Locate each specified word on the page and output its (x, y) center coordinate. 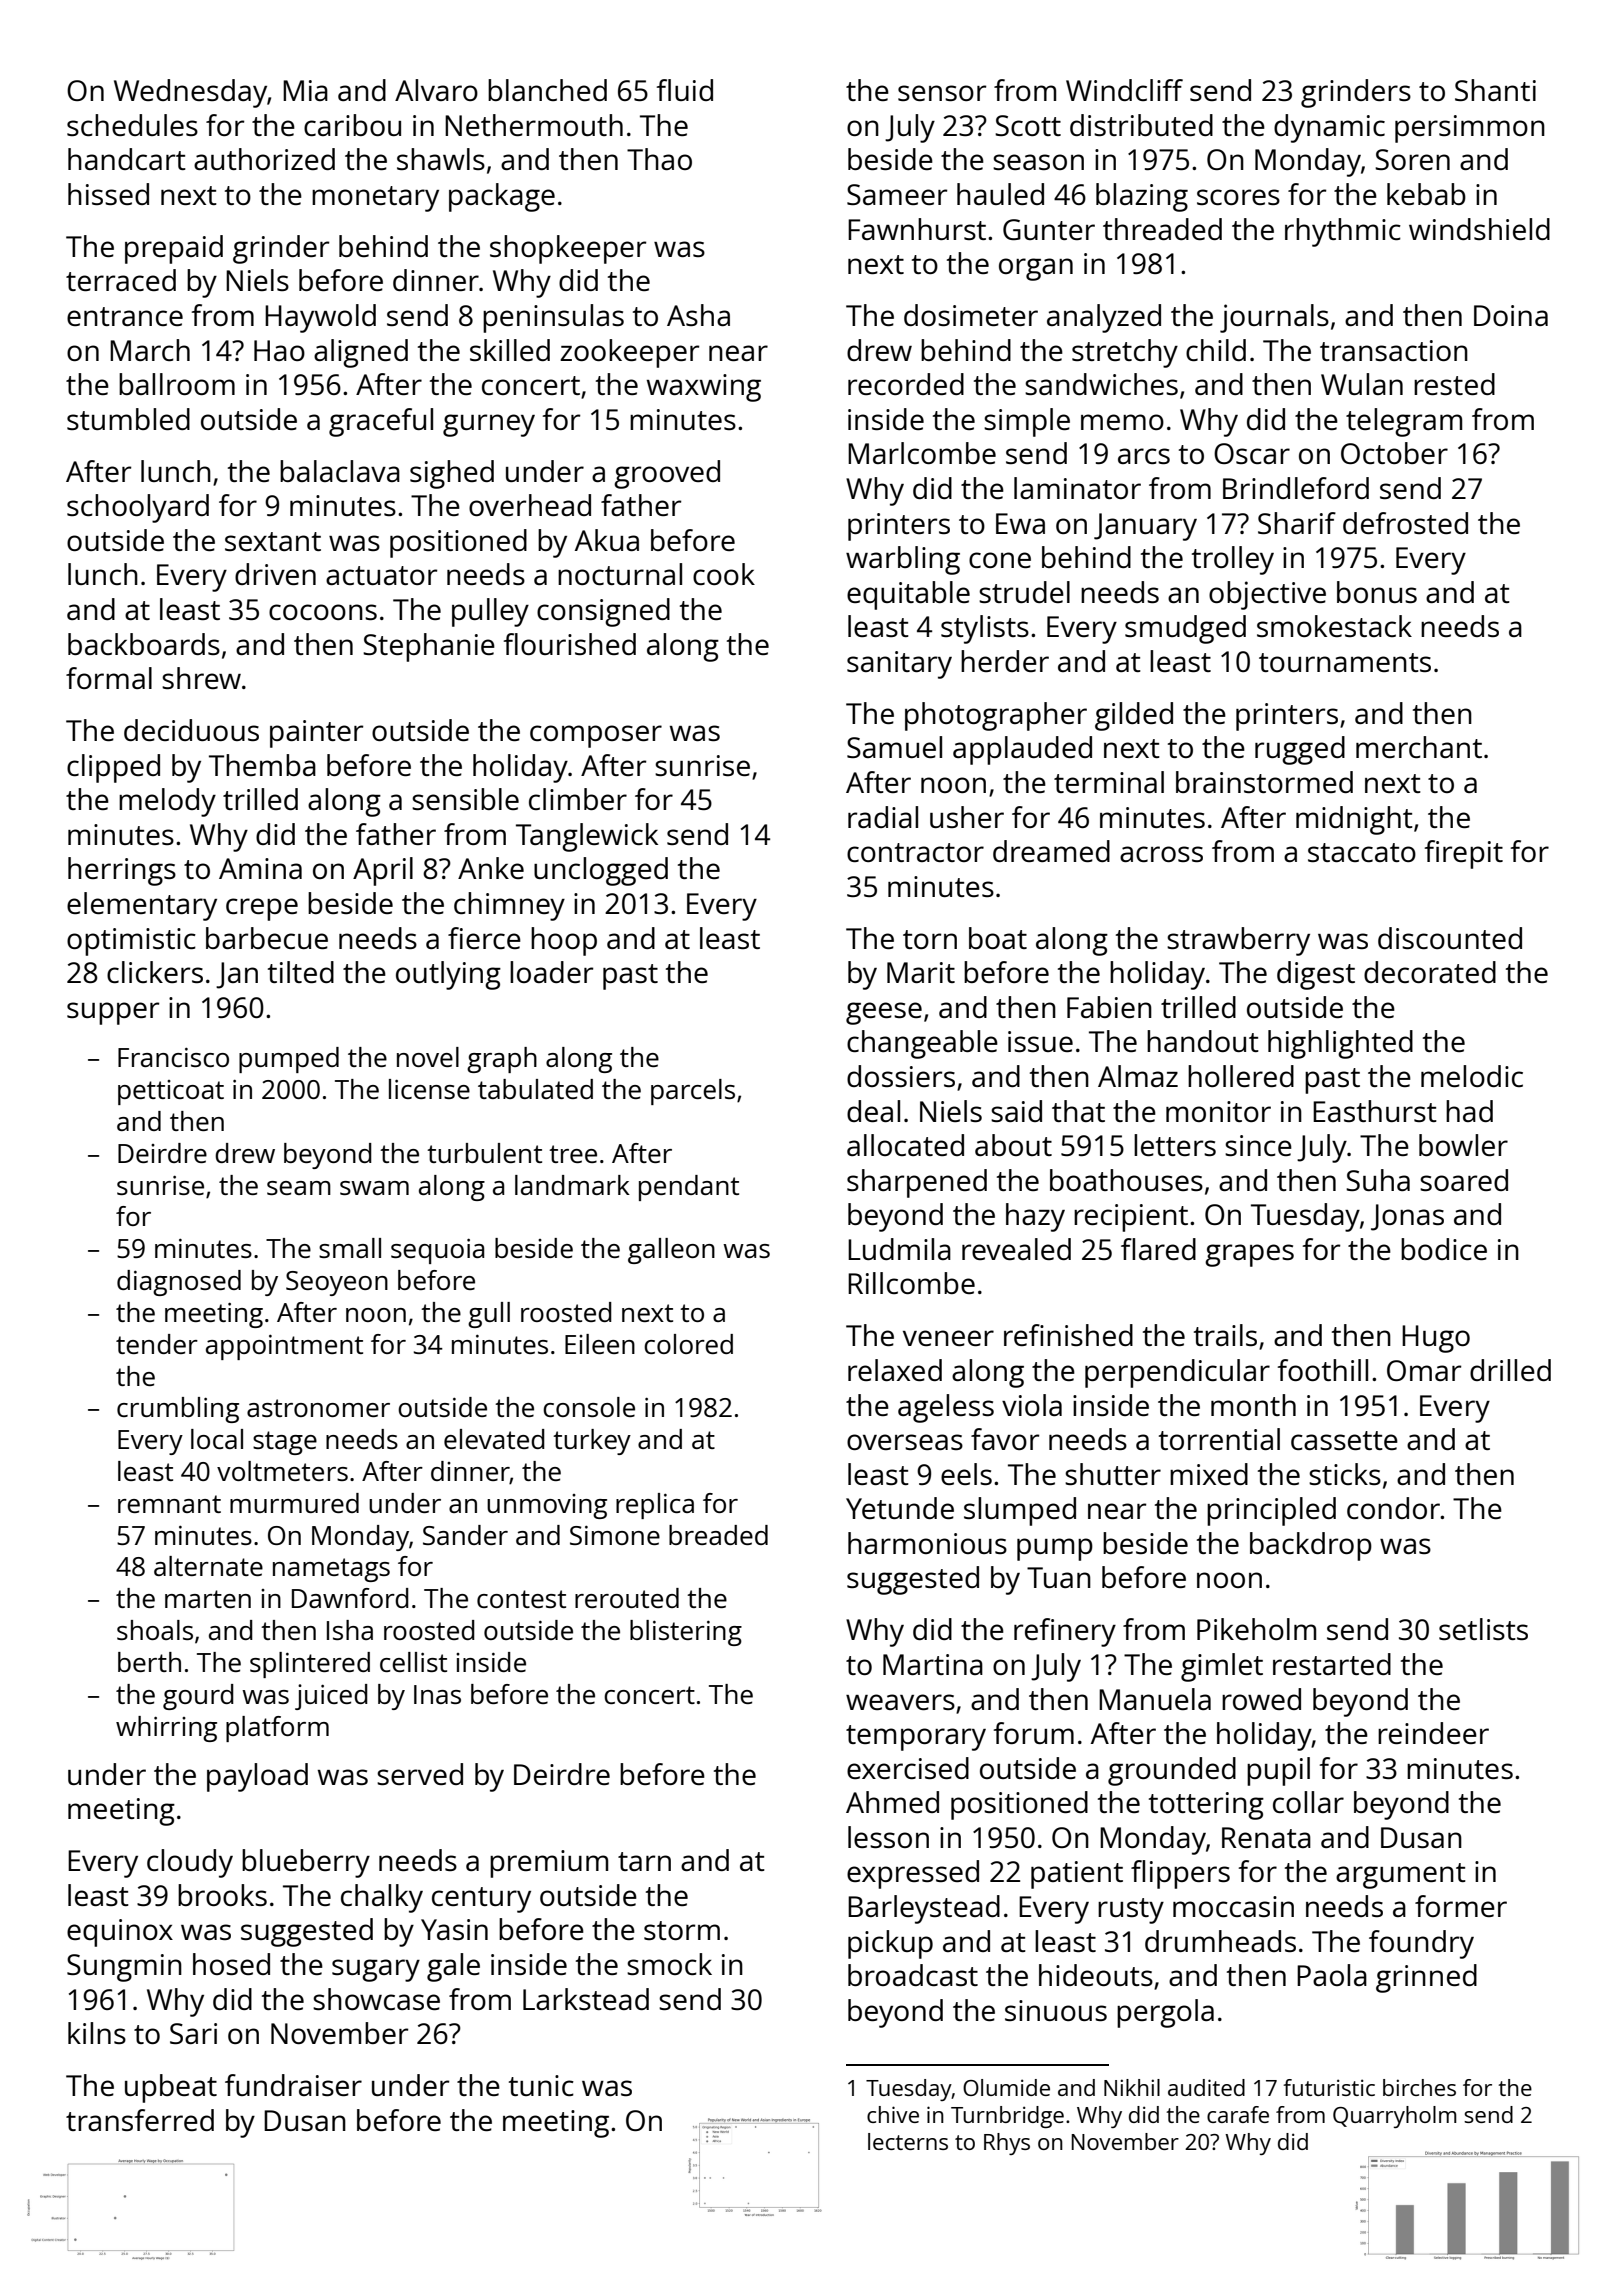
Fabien (1109, 1007)
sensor (942, 93)
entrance (125, 316)
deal (873, 1111)
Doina (1511, 315)
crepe (262, 909)
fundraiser (293, 2085)
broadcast (913, 1975)
